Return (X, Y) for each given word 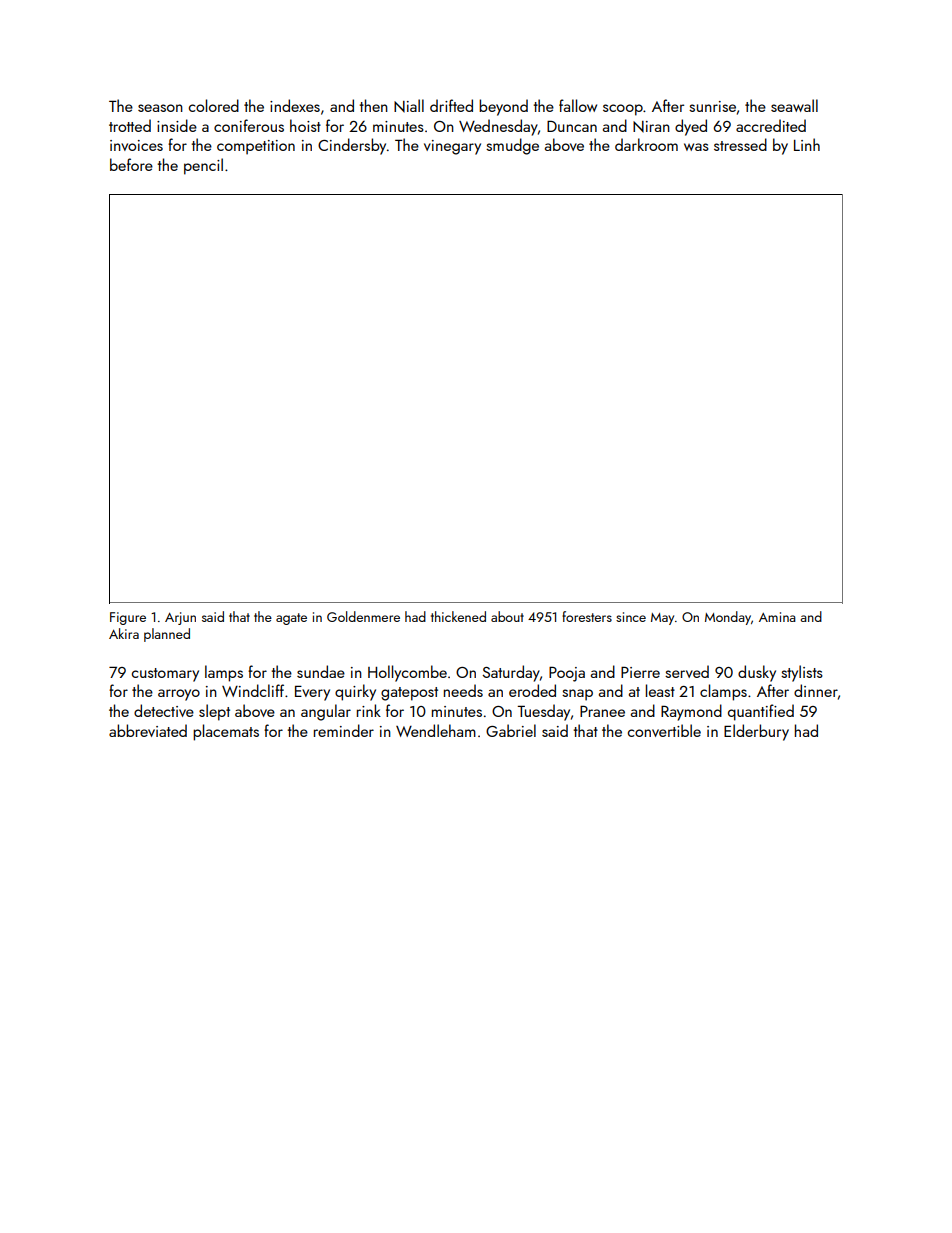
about (507, 616)
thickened (458, 616)
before (131, 164)
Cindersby (352, 146)
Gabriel (511, 730)
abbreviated (148, 730)
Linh (807, 144)
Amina (777, 617)
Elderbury (756, 732)
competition (256, 147)
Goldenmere (363, 616)
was (696, 147)
